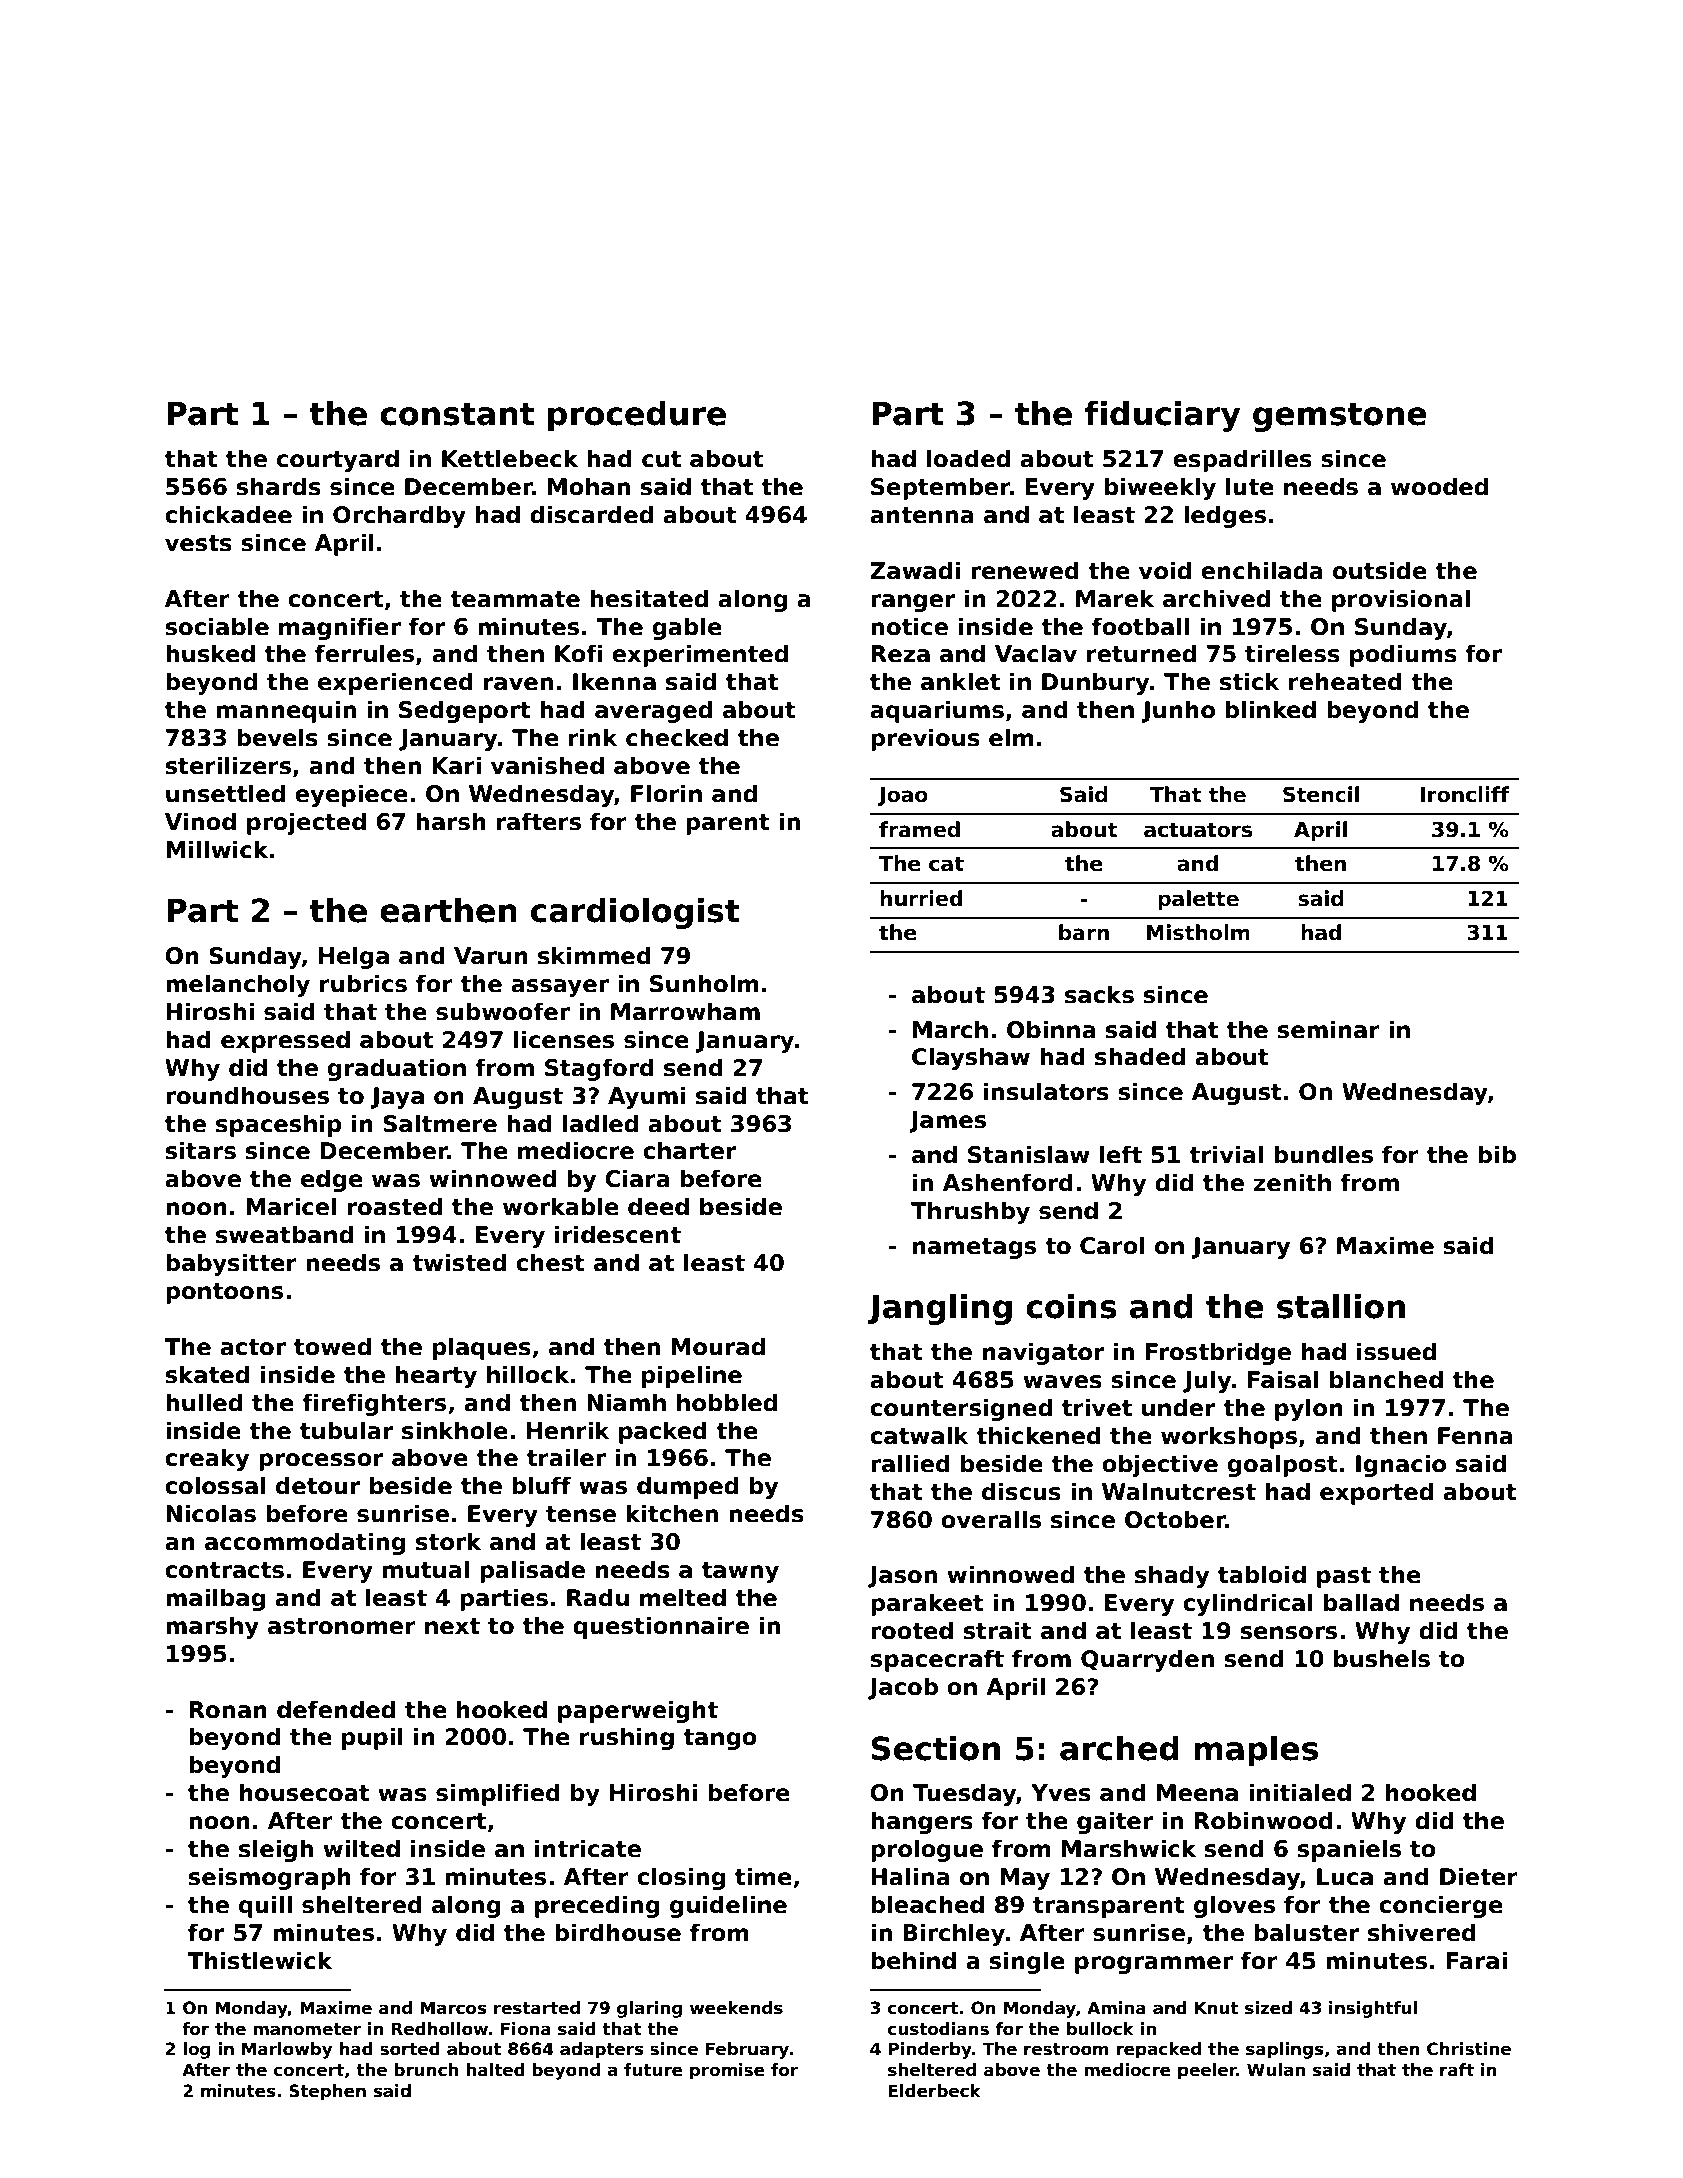 The height and width of the screenshot is (2178, 1683). I want to click on Faisal, so click(1283, 1379).
